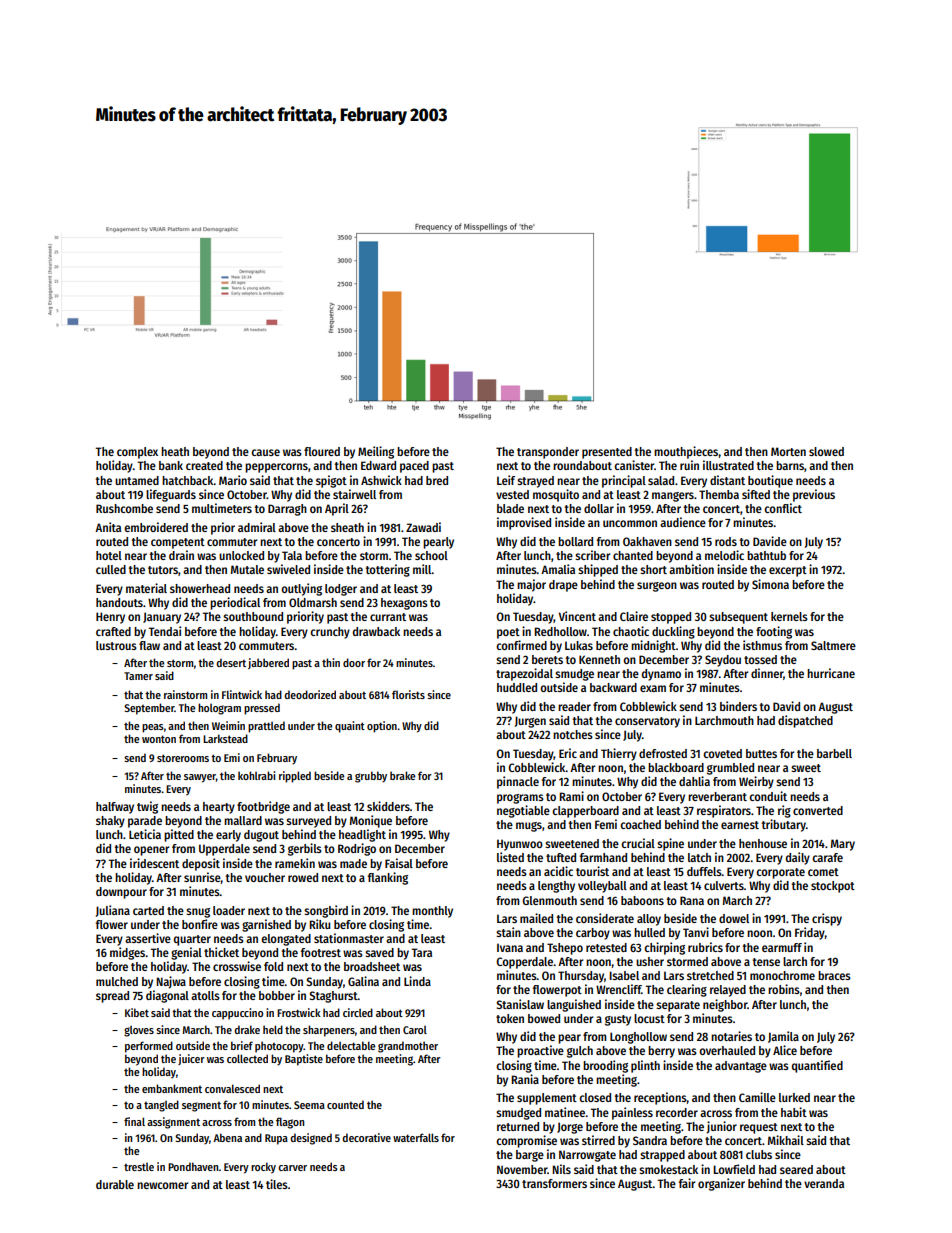 The width and height of the page is (952, 1233). I want to click on mouthpieces, so click(686, 452).
